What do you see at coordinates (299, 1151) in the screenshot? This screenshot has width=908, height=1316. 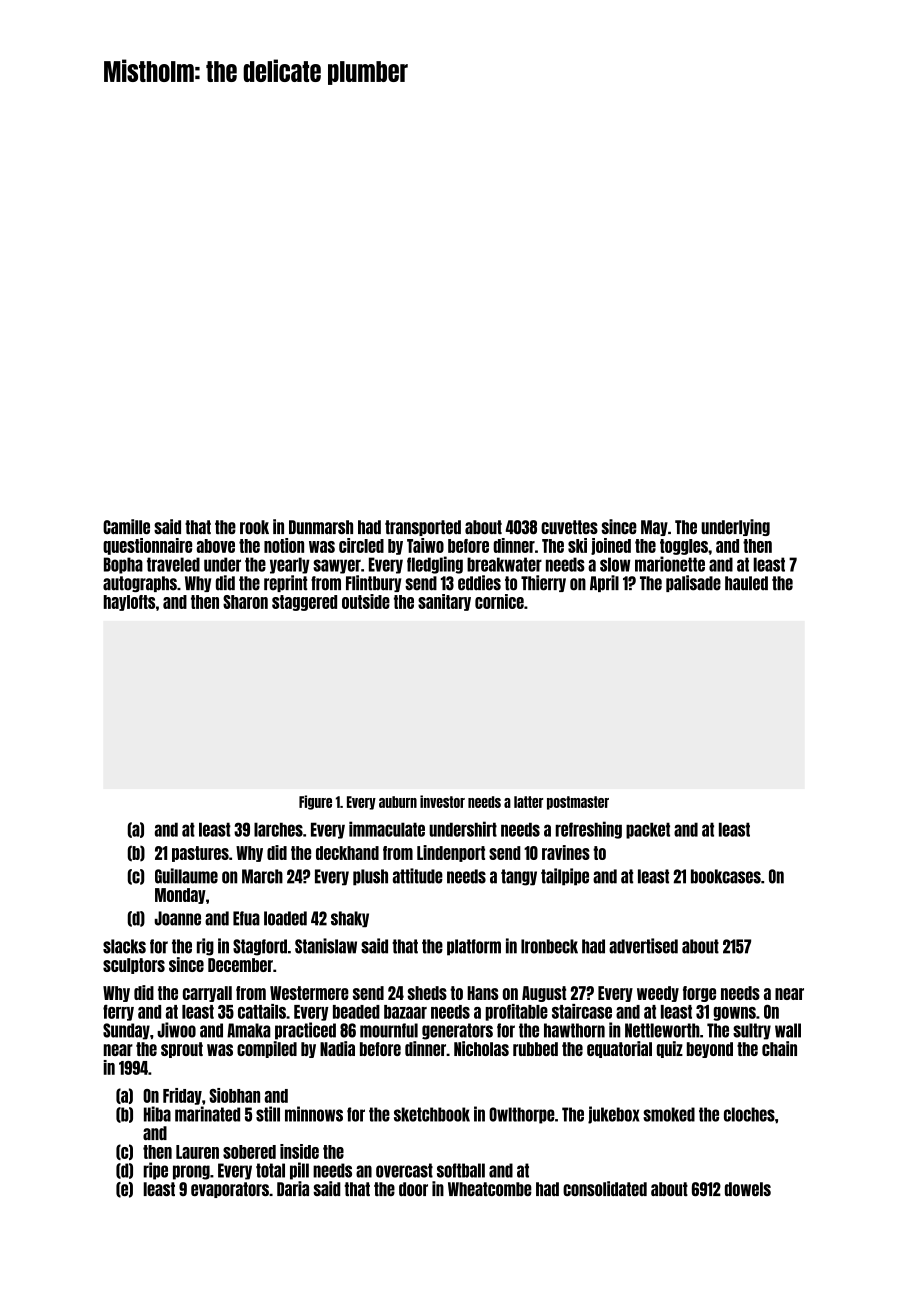 I see `inside` at bounding box center [299, 1151].
